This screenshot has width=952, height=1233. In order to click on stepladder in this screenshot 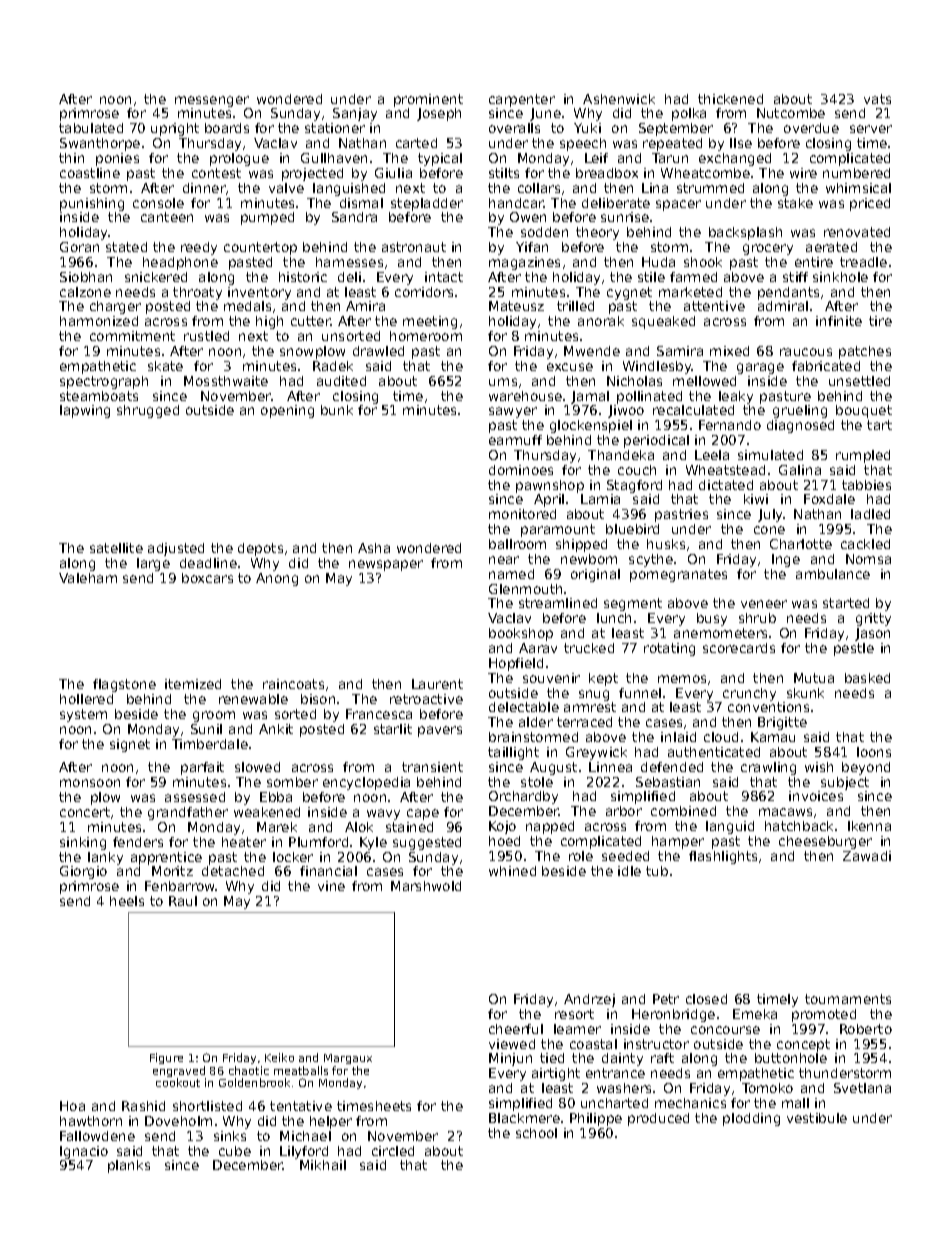, I will do `click(427, 204)`.
